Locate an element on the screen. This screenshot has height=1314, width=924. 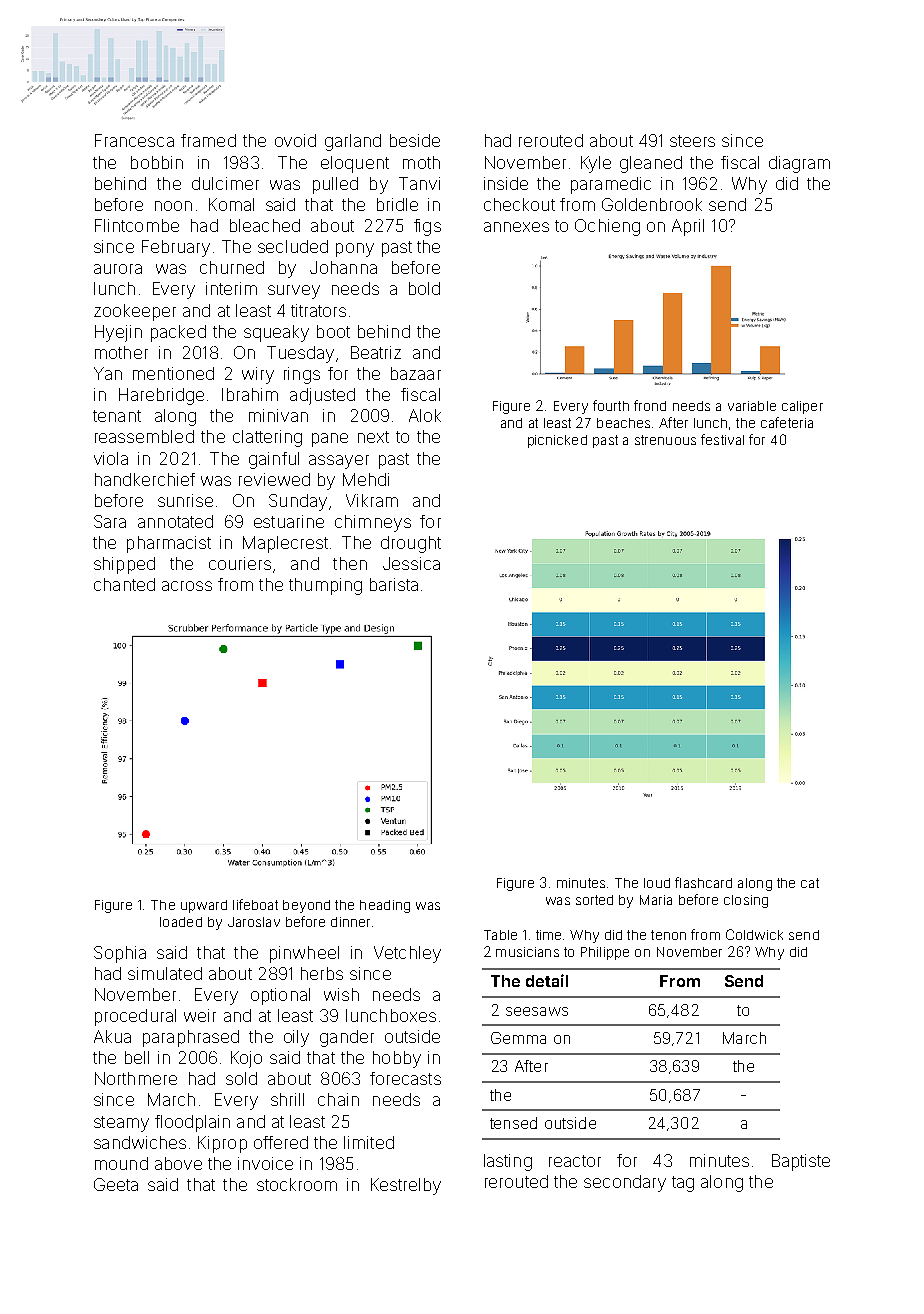
Geeta is located at coordinates (116, 1184).
